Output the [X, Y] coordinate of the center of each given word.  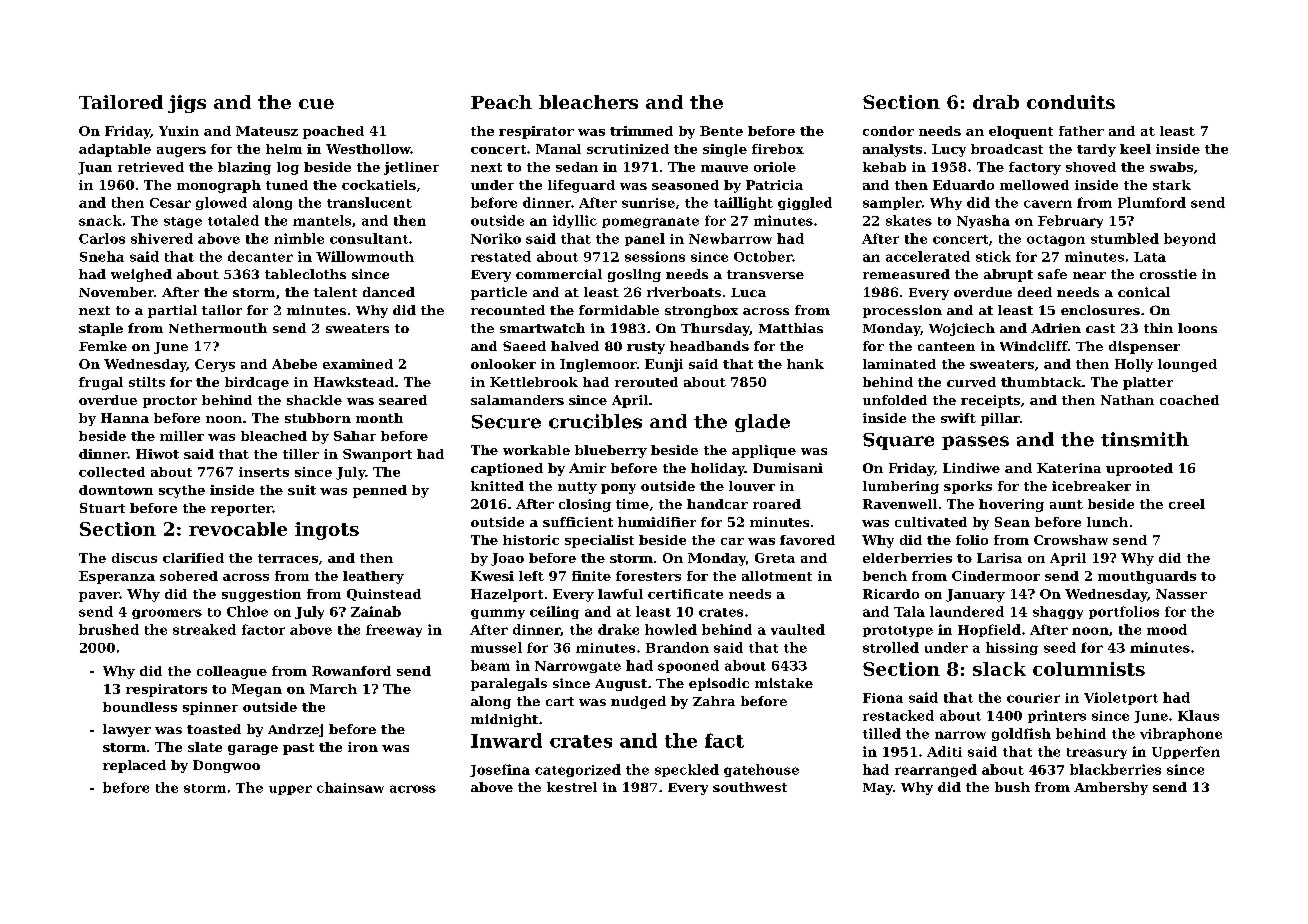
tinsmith [1145, 439]
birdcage [257, 383]
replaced [134, 766]
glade [762, 423]
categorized [578, 770]
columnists [1089, 669]
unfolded [895, 400]
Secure [506, 422]
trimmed [641, 131]
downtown [116, 490]
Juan [95, 168]
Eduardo [963, 185]
